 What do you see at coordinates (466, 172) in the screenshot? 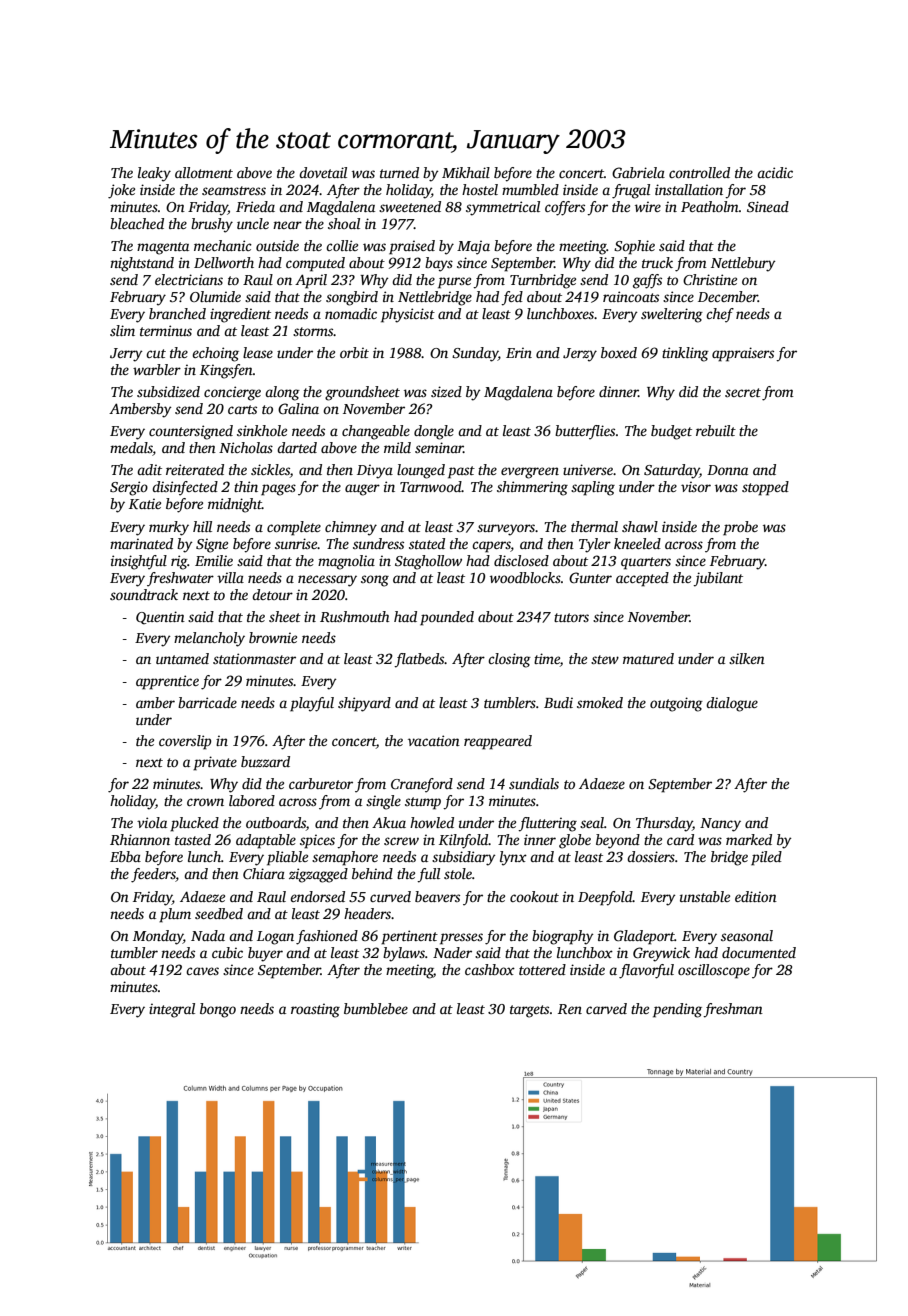
I see `Mikhail` at bounding box center [466, 172].
